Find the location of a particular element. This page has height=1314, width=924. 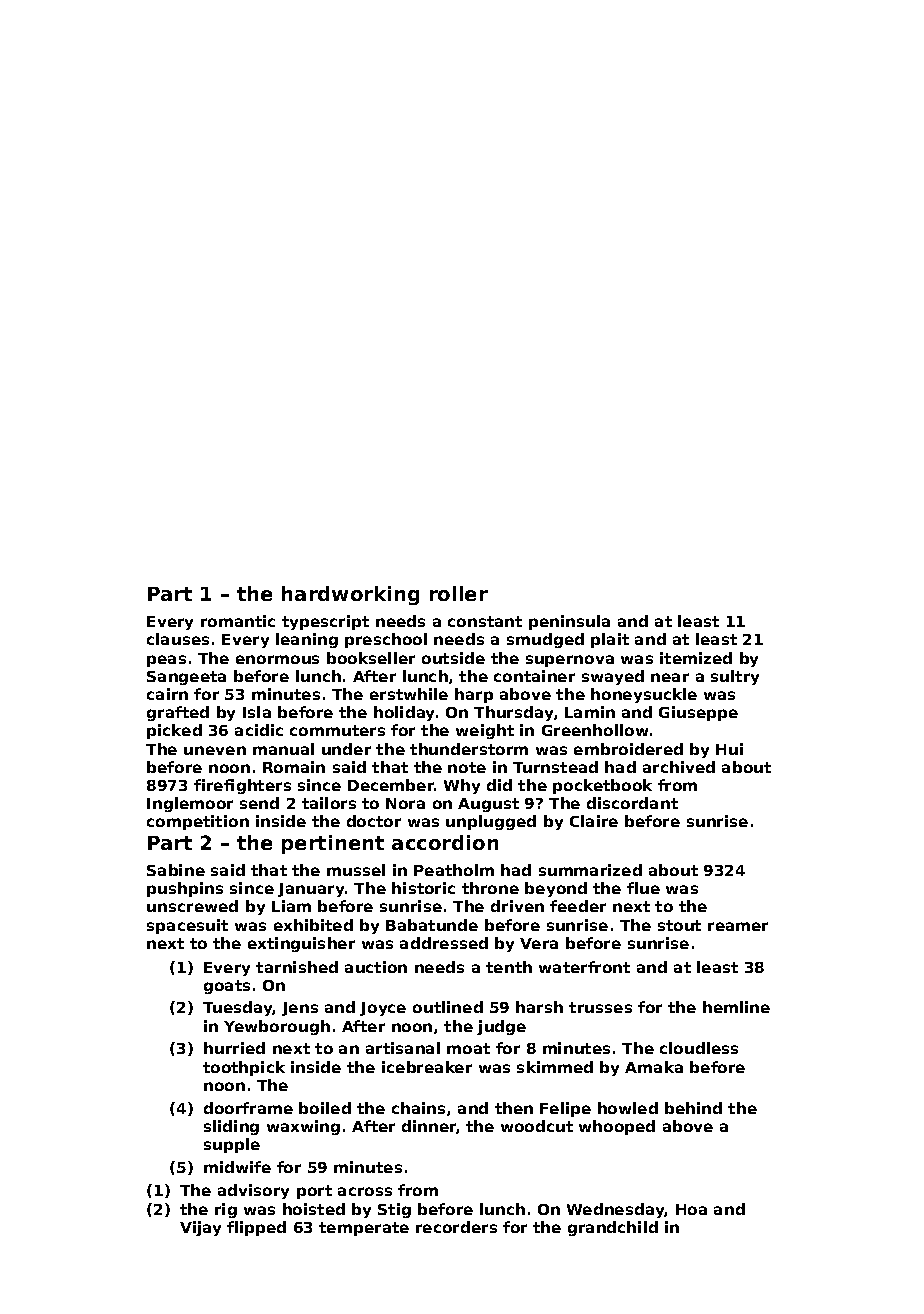

artisanal is located at coordinates (403, 1048).
